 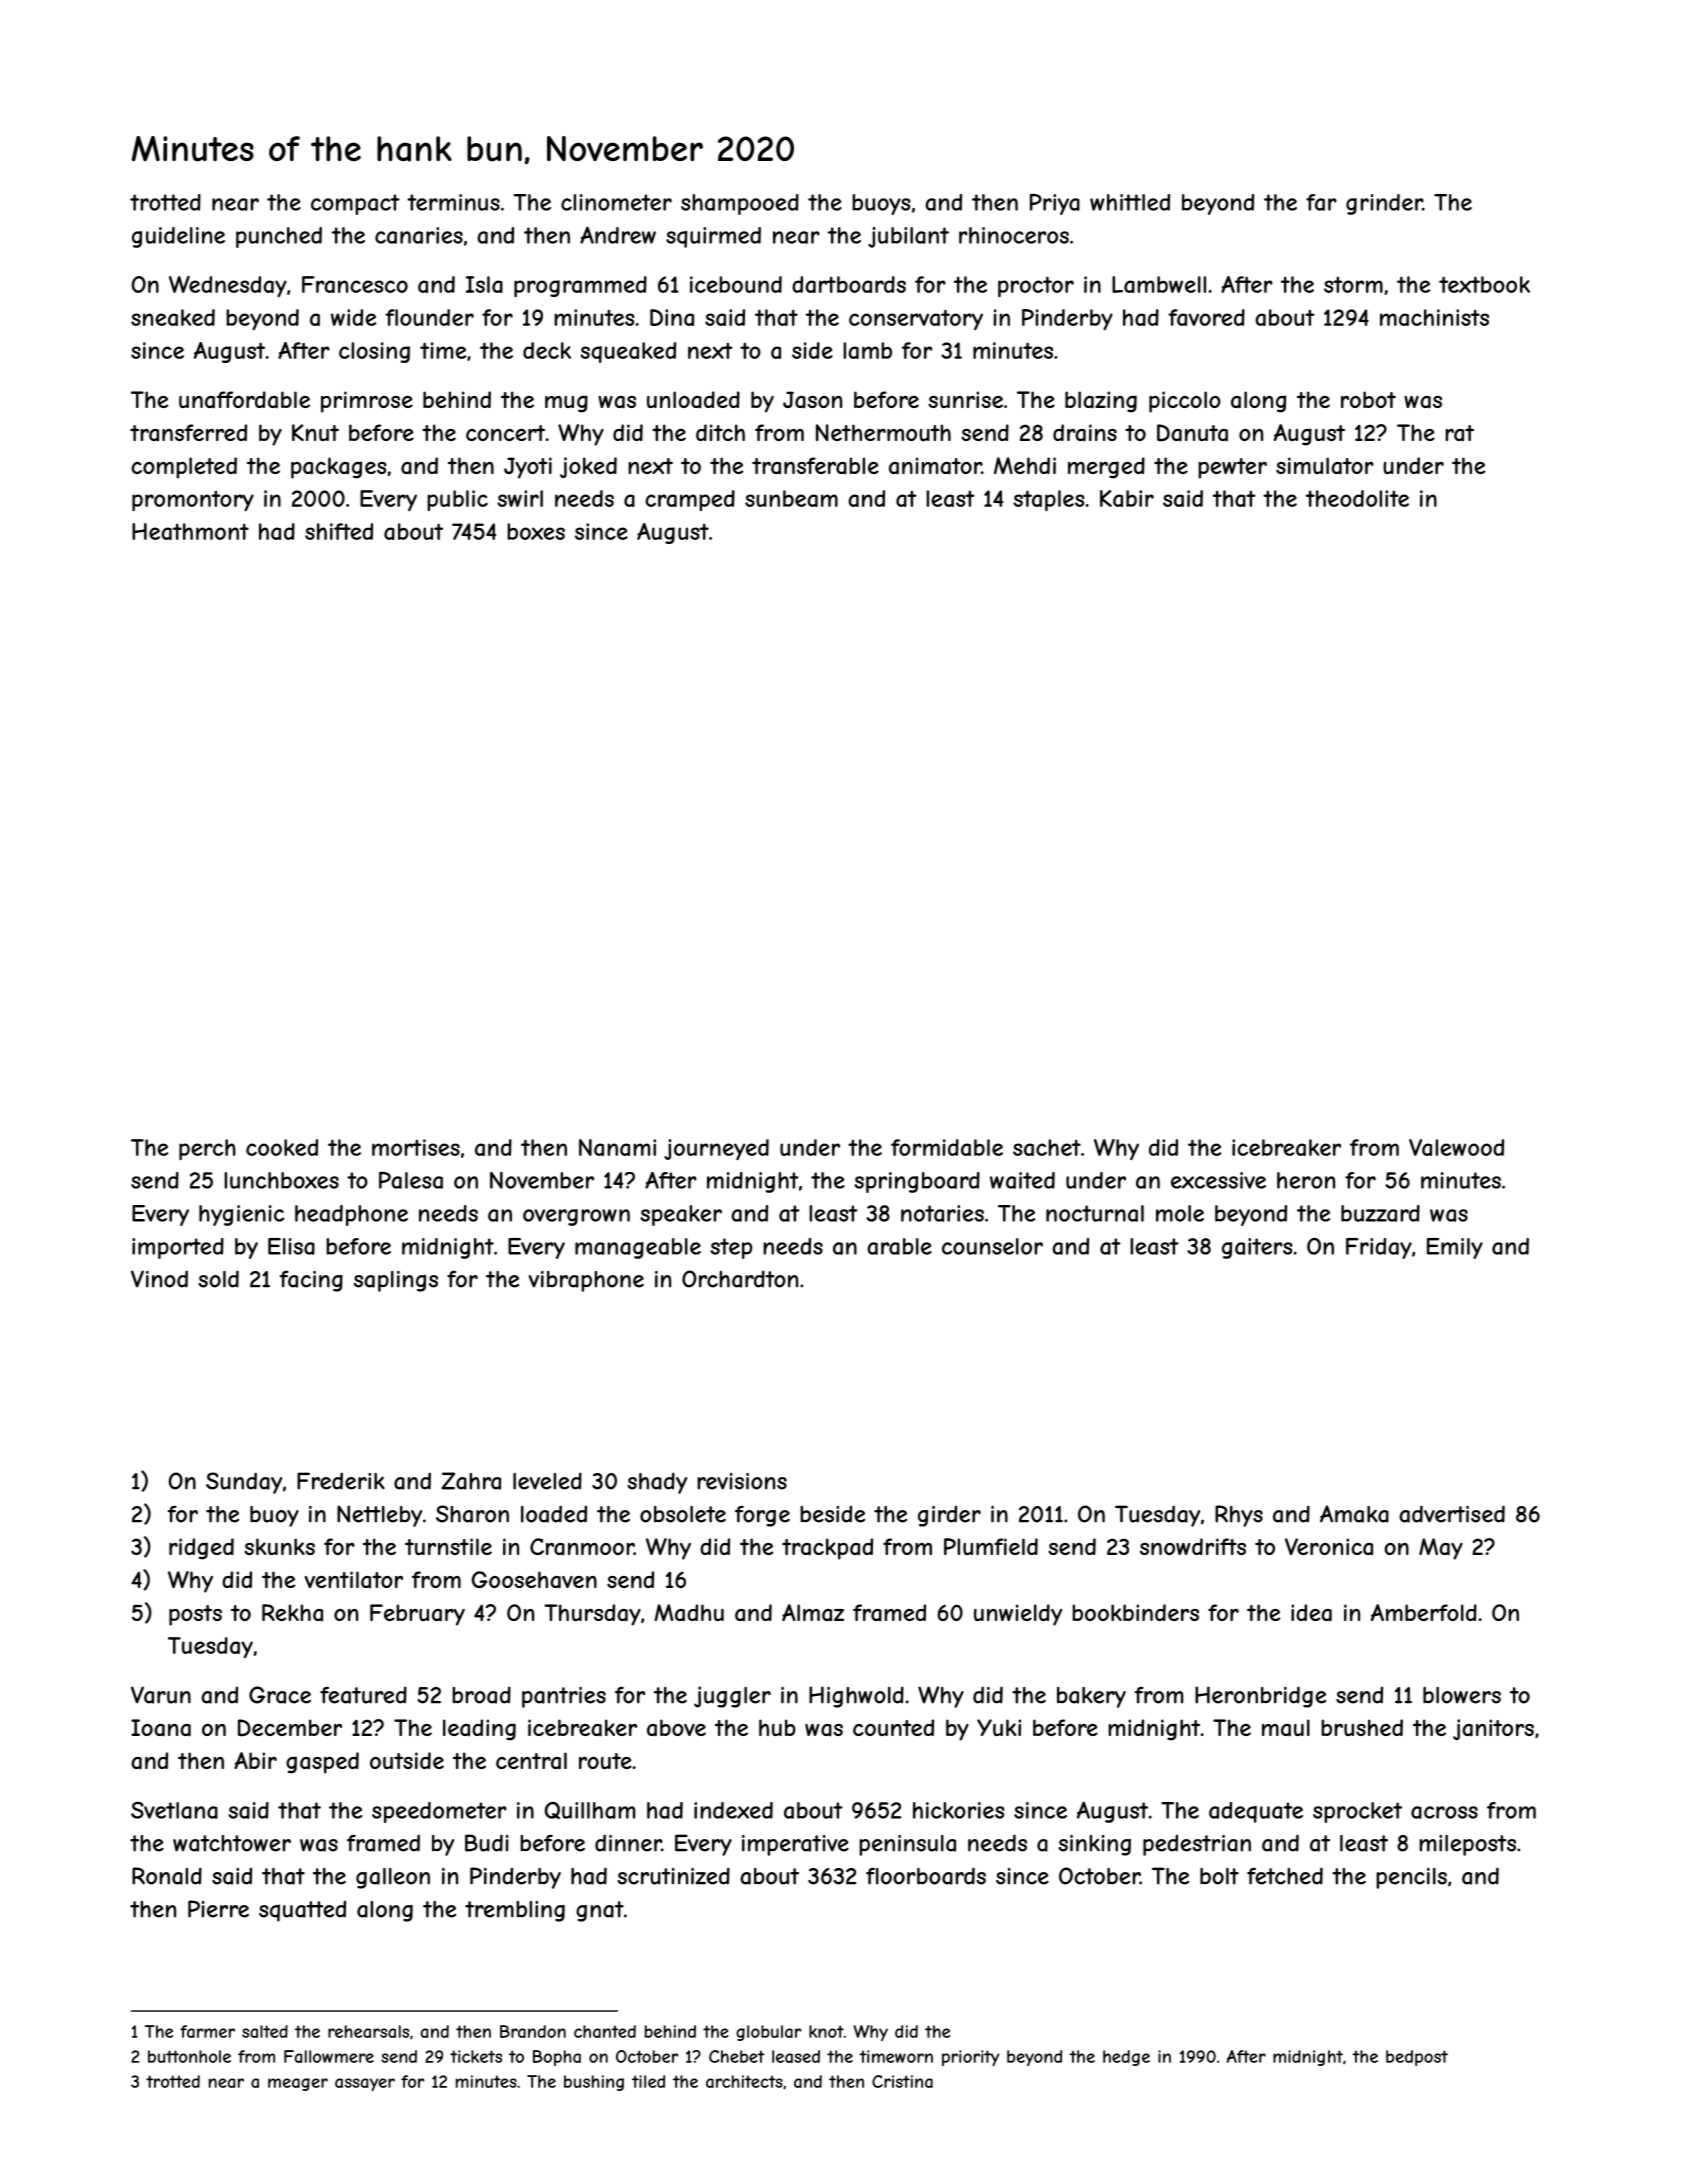 I want to click on theodolite, so click(x=1357, y=498).
